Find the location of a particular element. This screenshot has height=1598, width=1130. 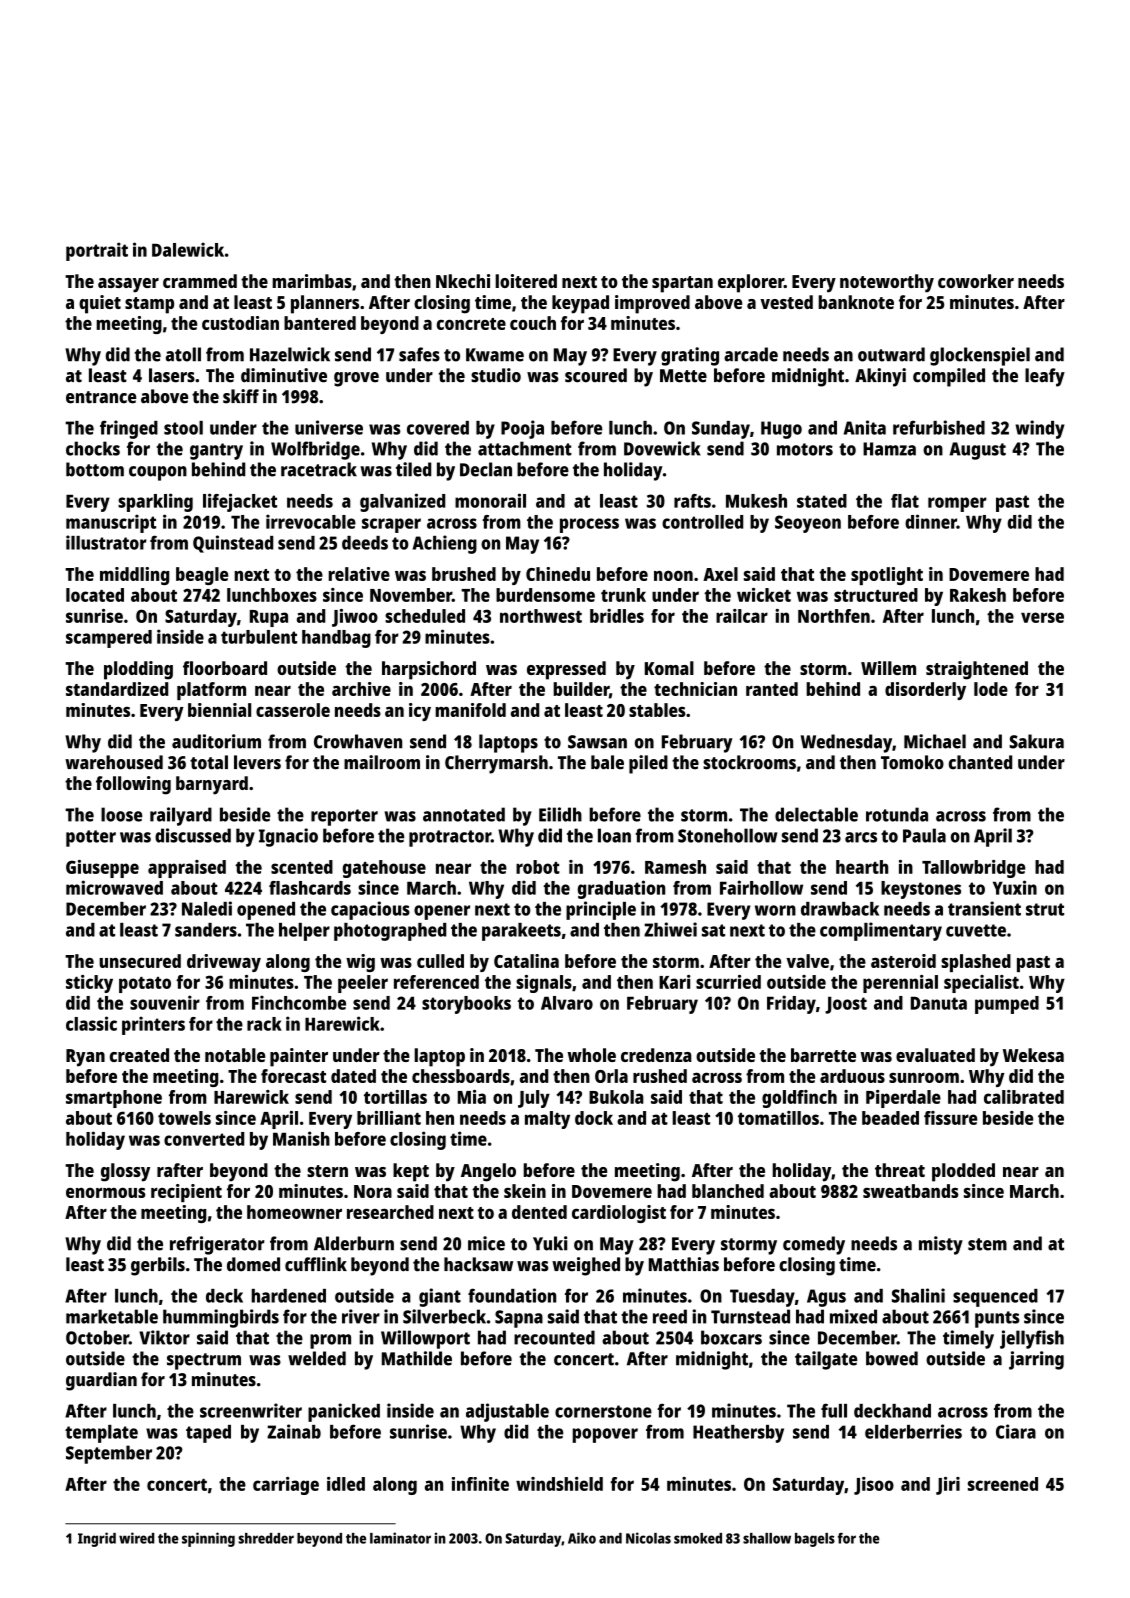

Rakesh is located at coordinates (978, 595).
